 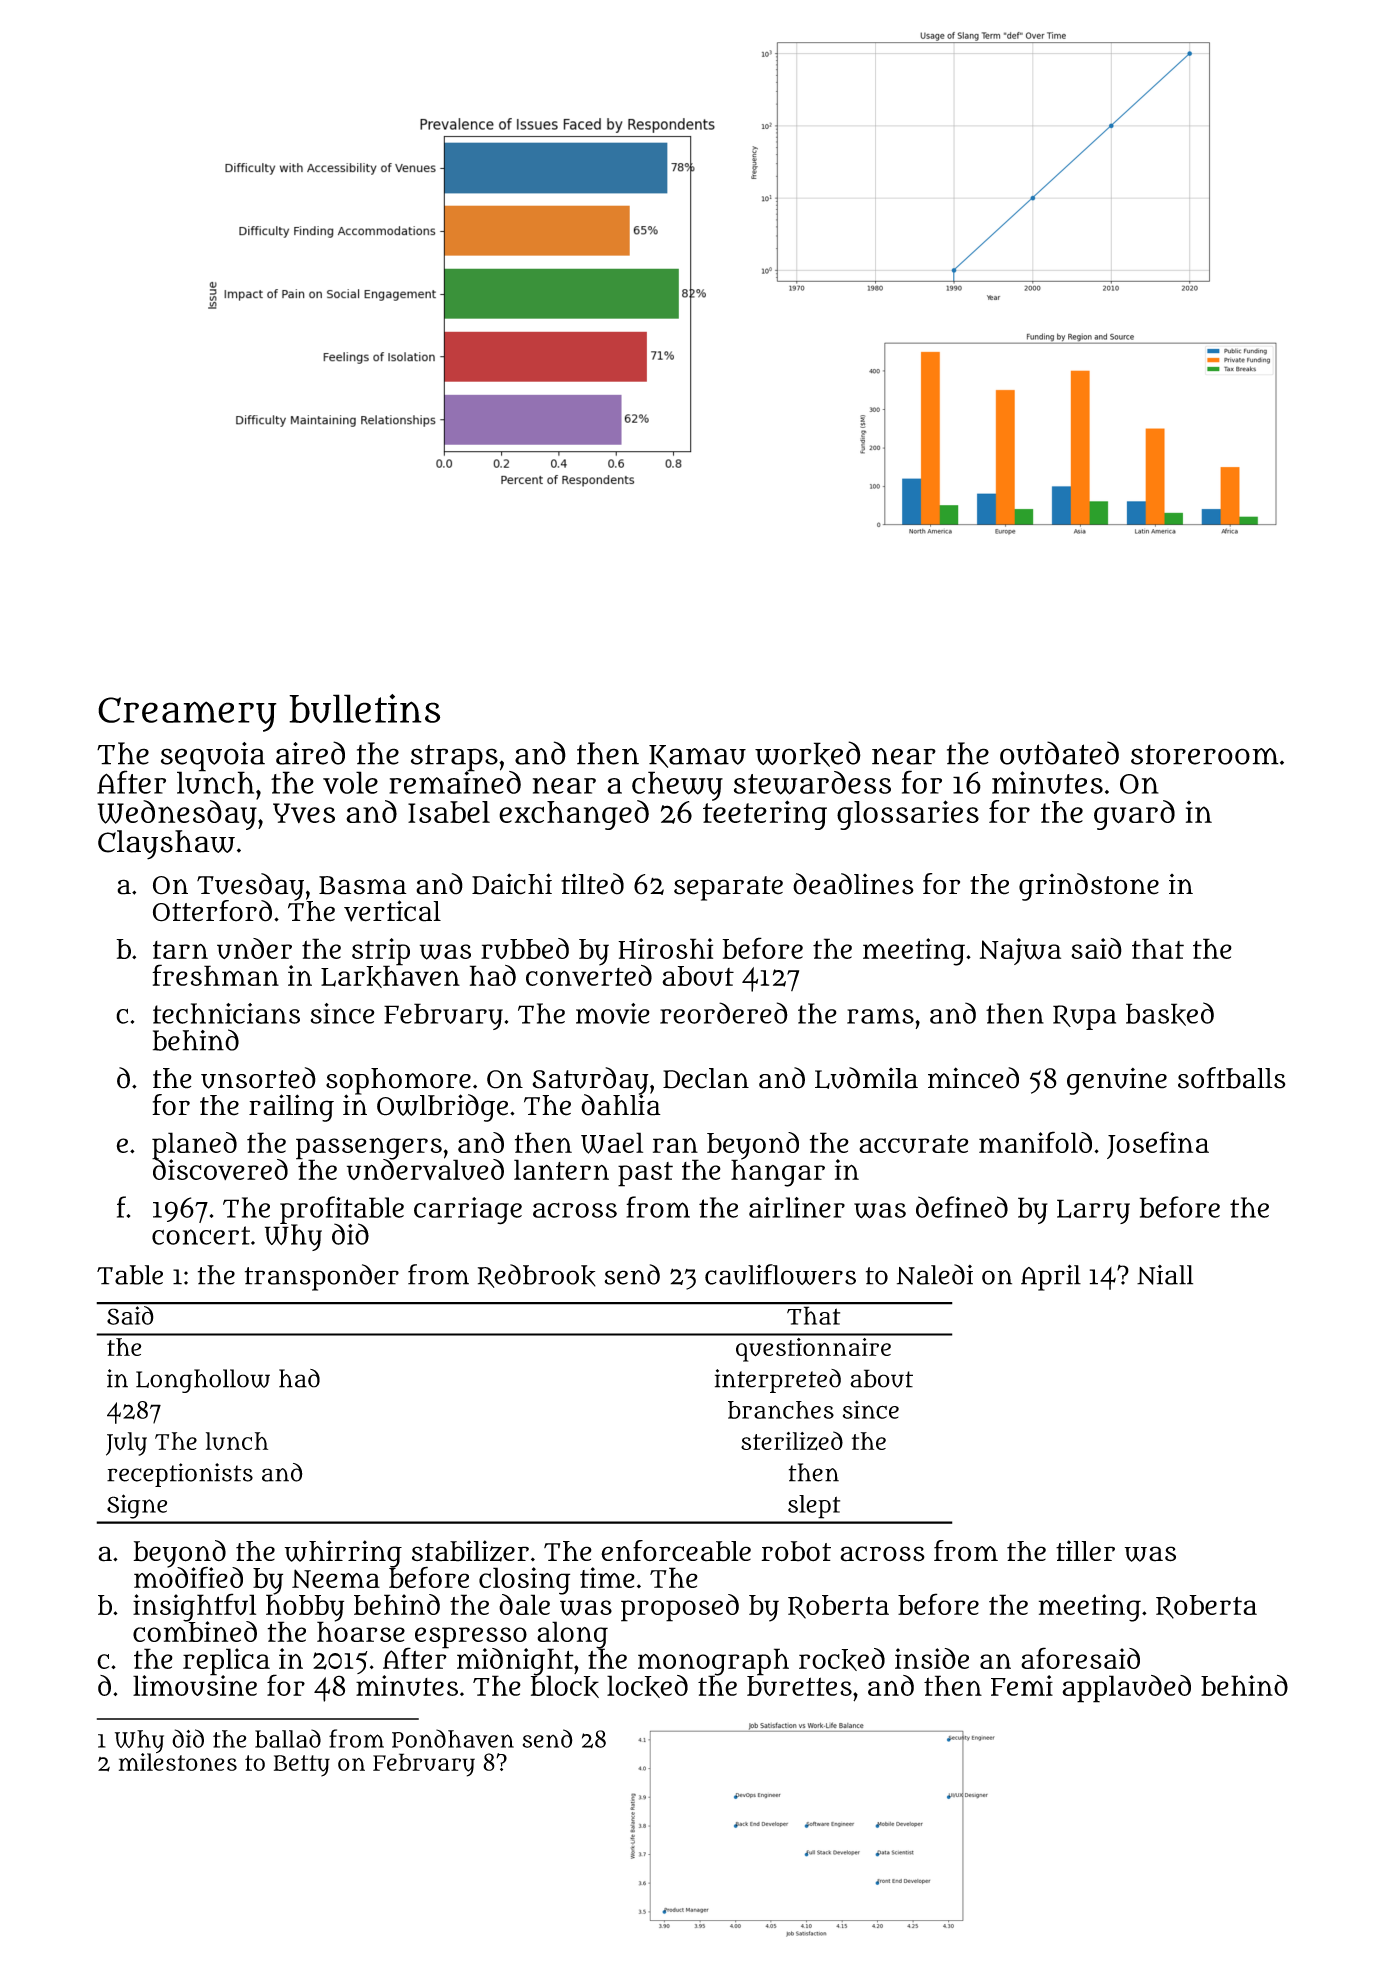 What do you see at coordinates (166, 845) in the document?
I see `Clayshaw` at bounding box center [166, 845].
